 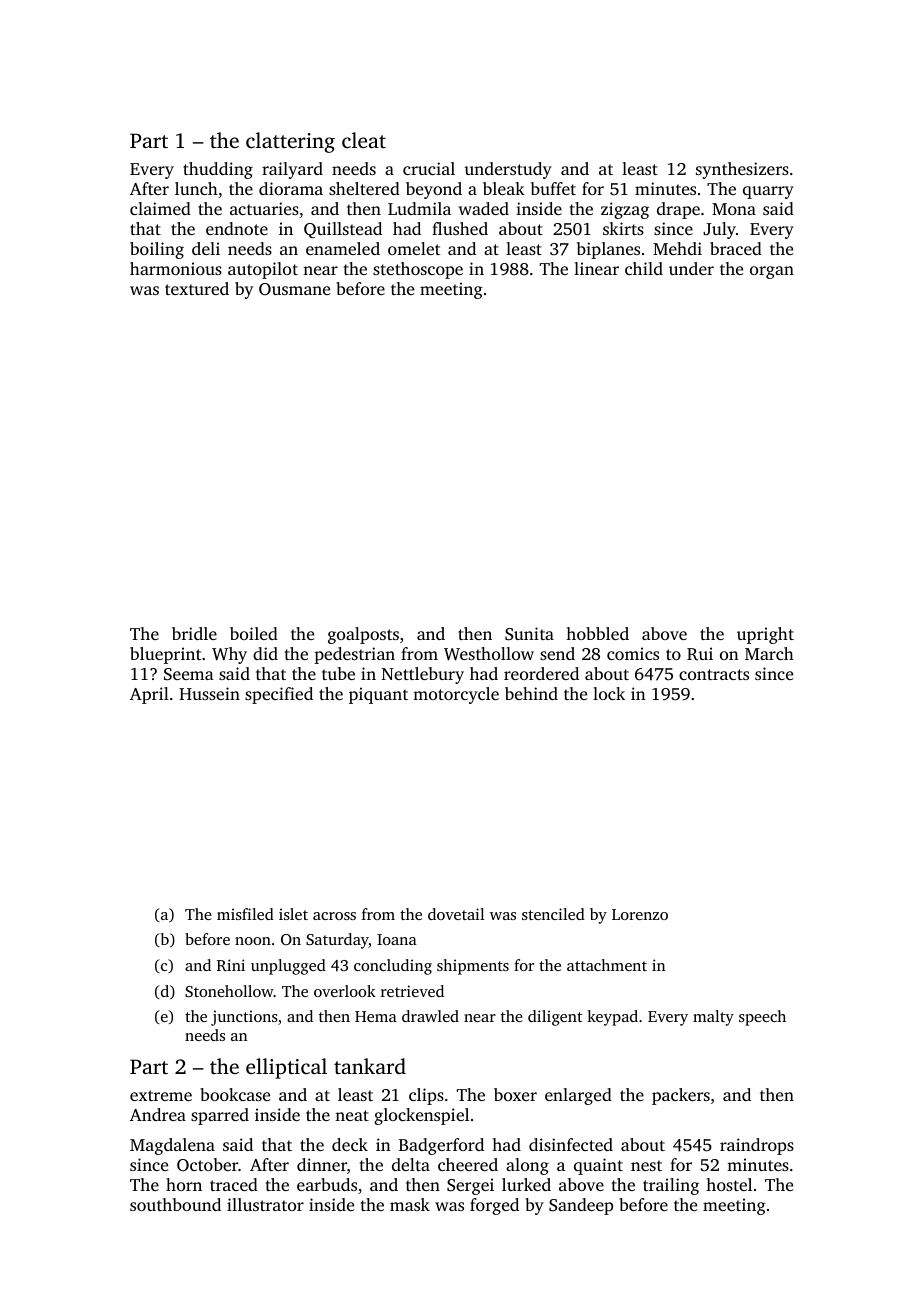 What do you see at coordinates (644, 268) in the screenshot?
I see `child` at bounding box center [644, 268].
